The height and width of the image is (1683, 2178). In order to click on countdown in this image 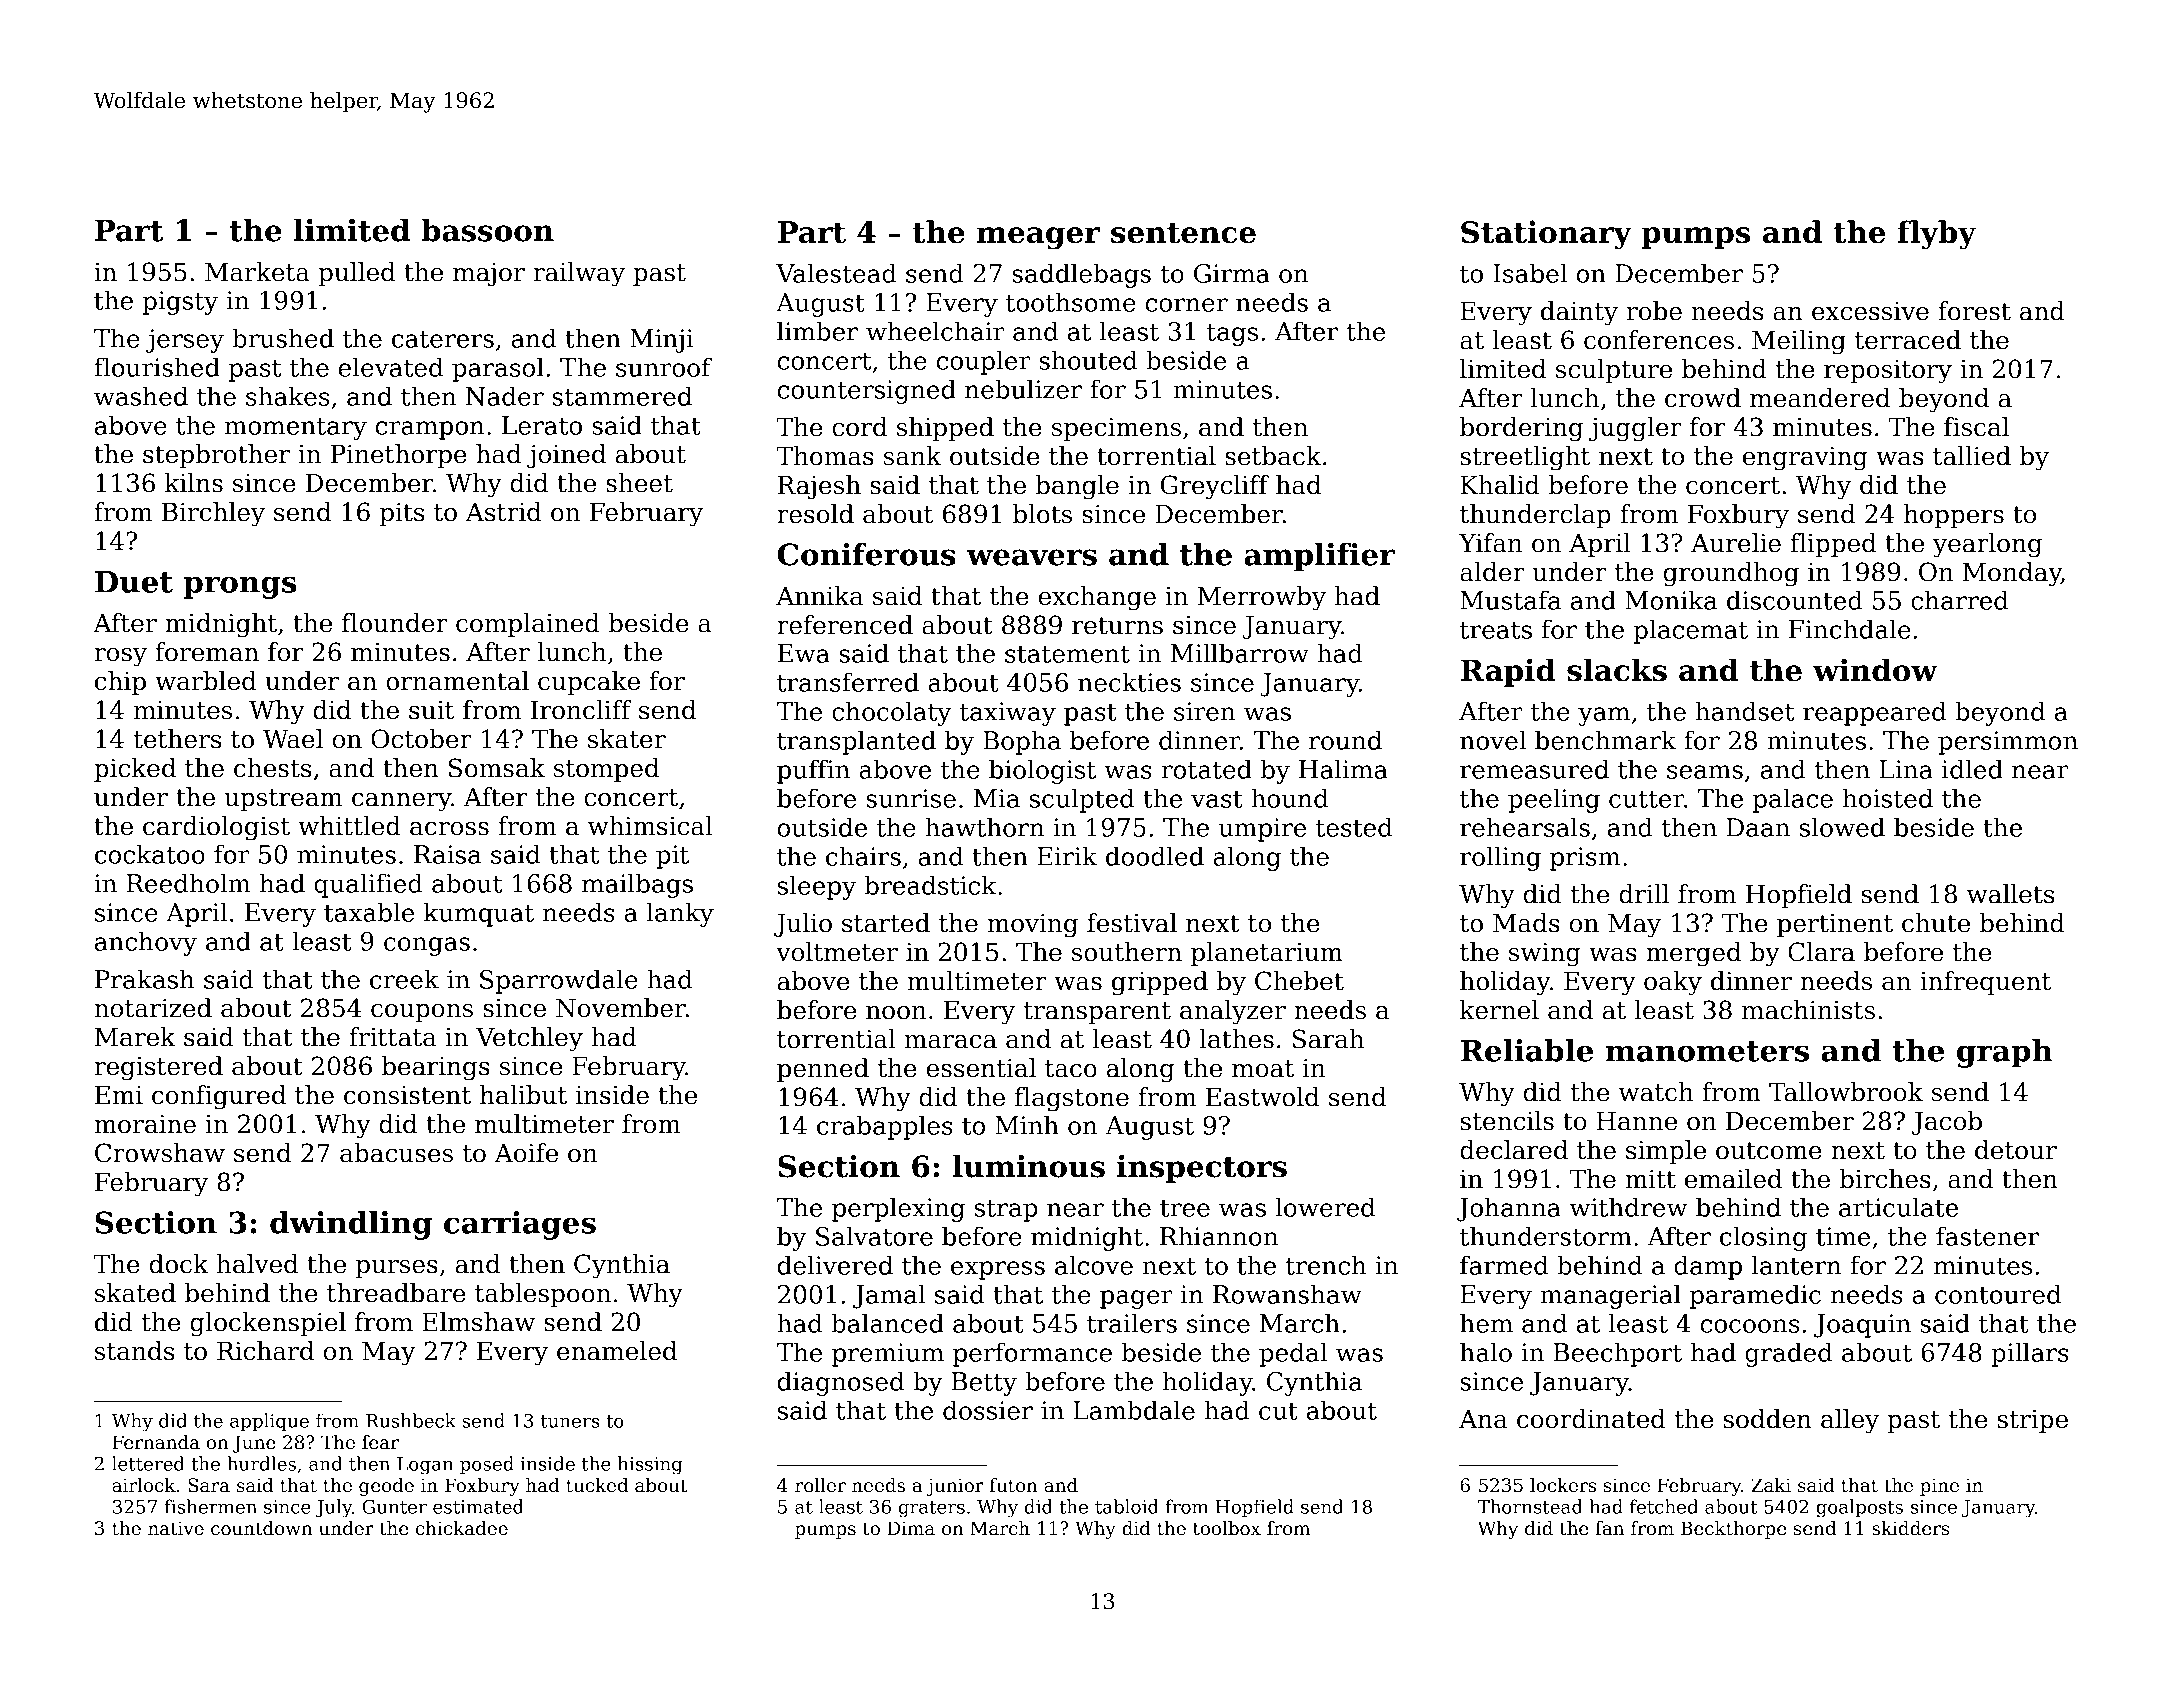, I will do `click(261, 1528)`.
